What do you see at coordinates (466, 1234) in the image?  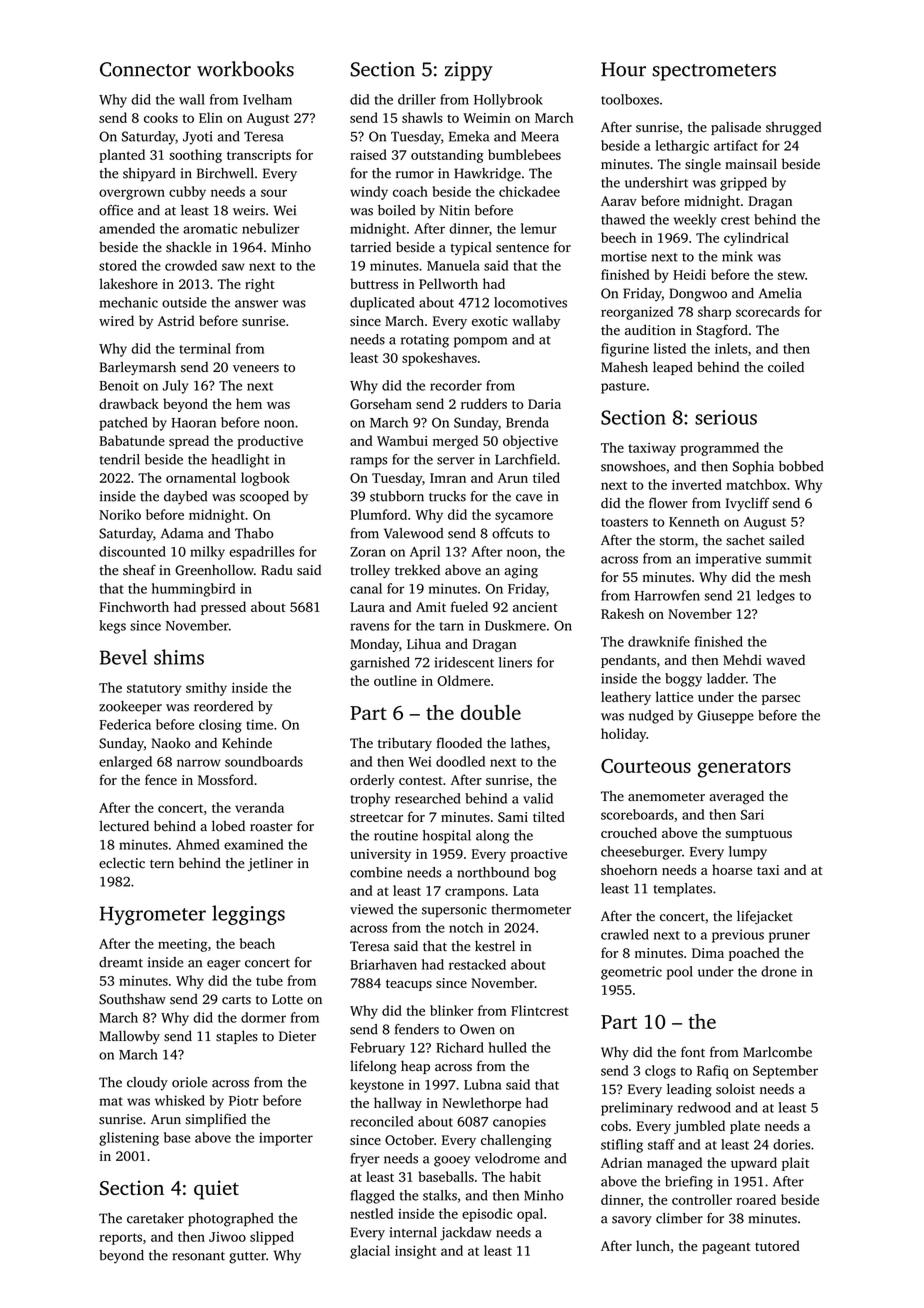 I see `jackdaw` at bounding box center [466, 1234].
